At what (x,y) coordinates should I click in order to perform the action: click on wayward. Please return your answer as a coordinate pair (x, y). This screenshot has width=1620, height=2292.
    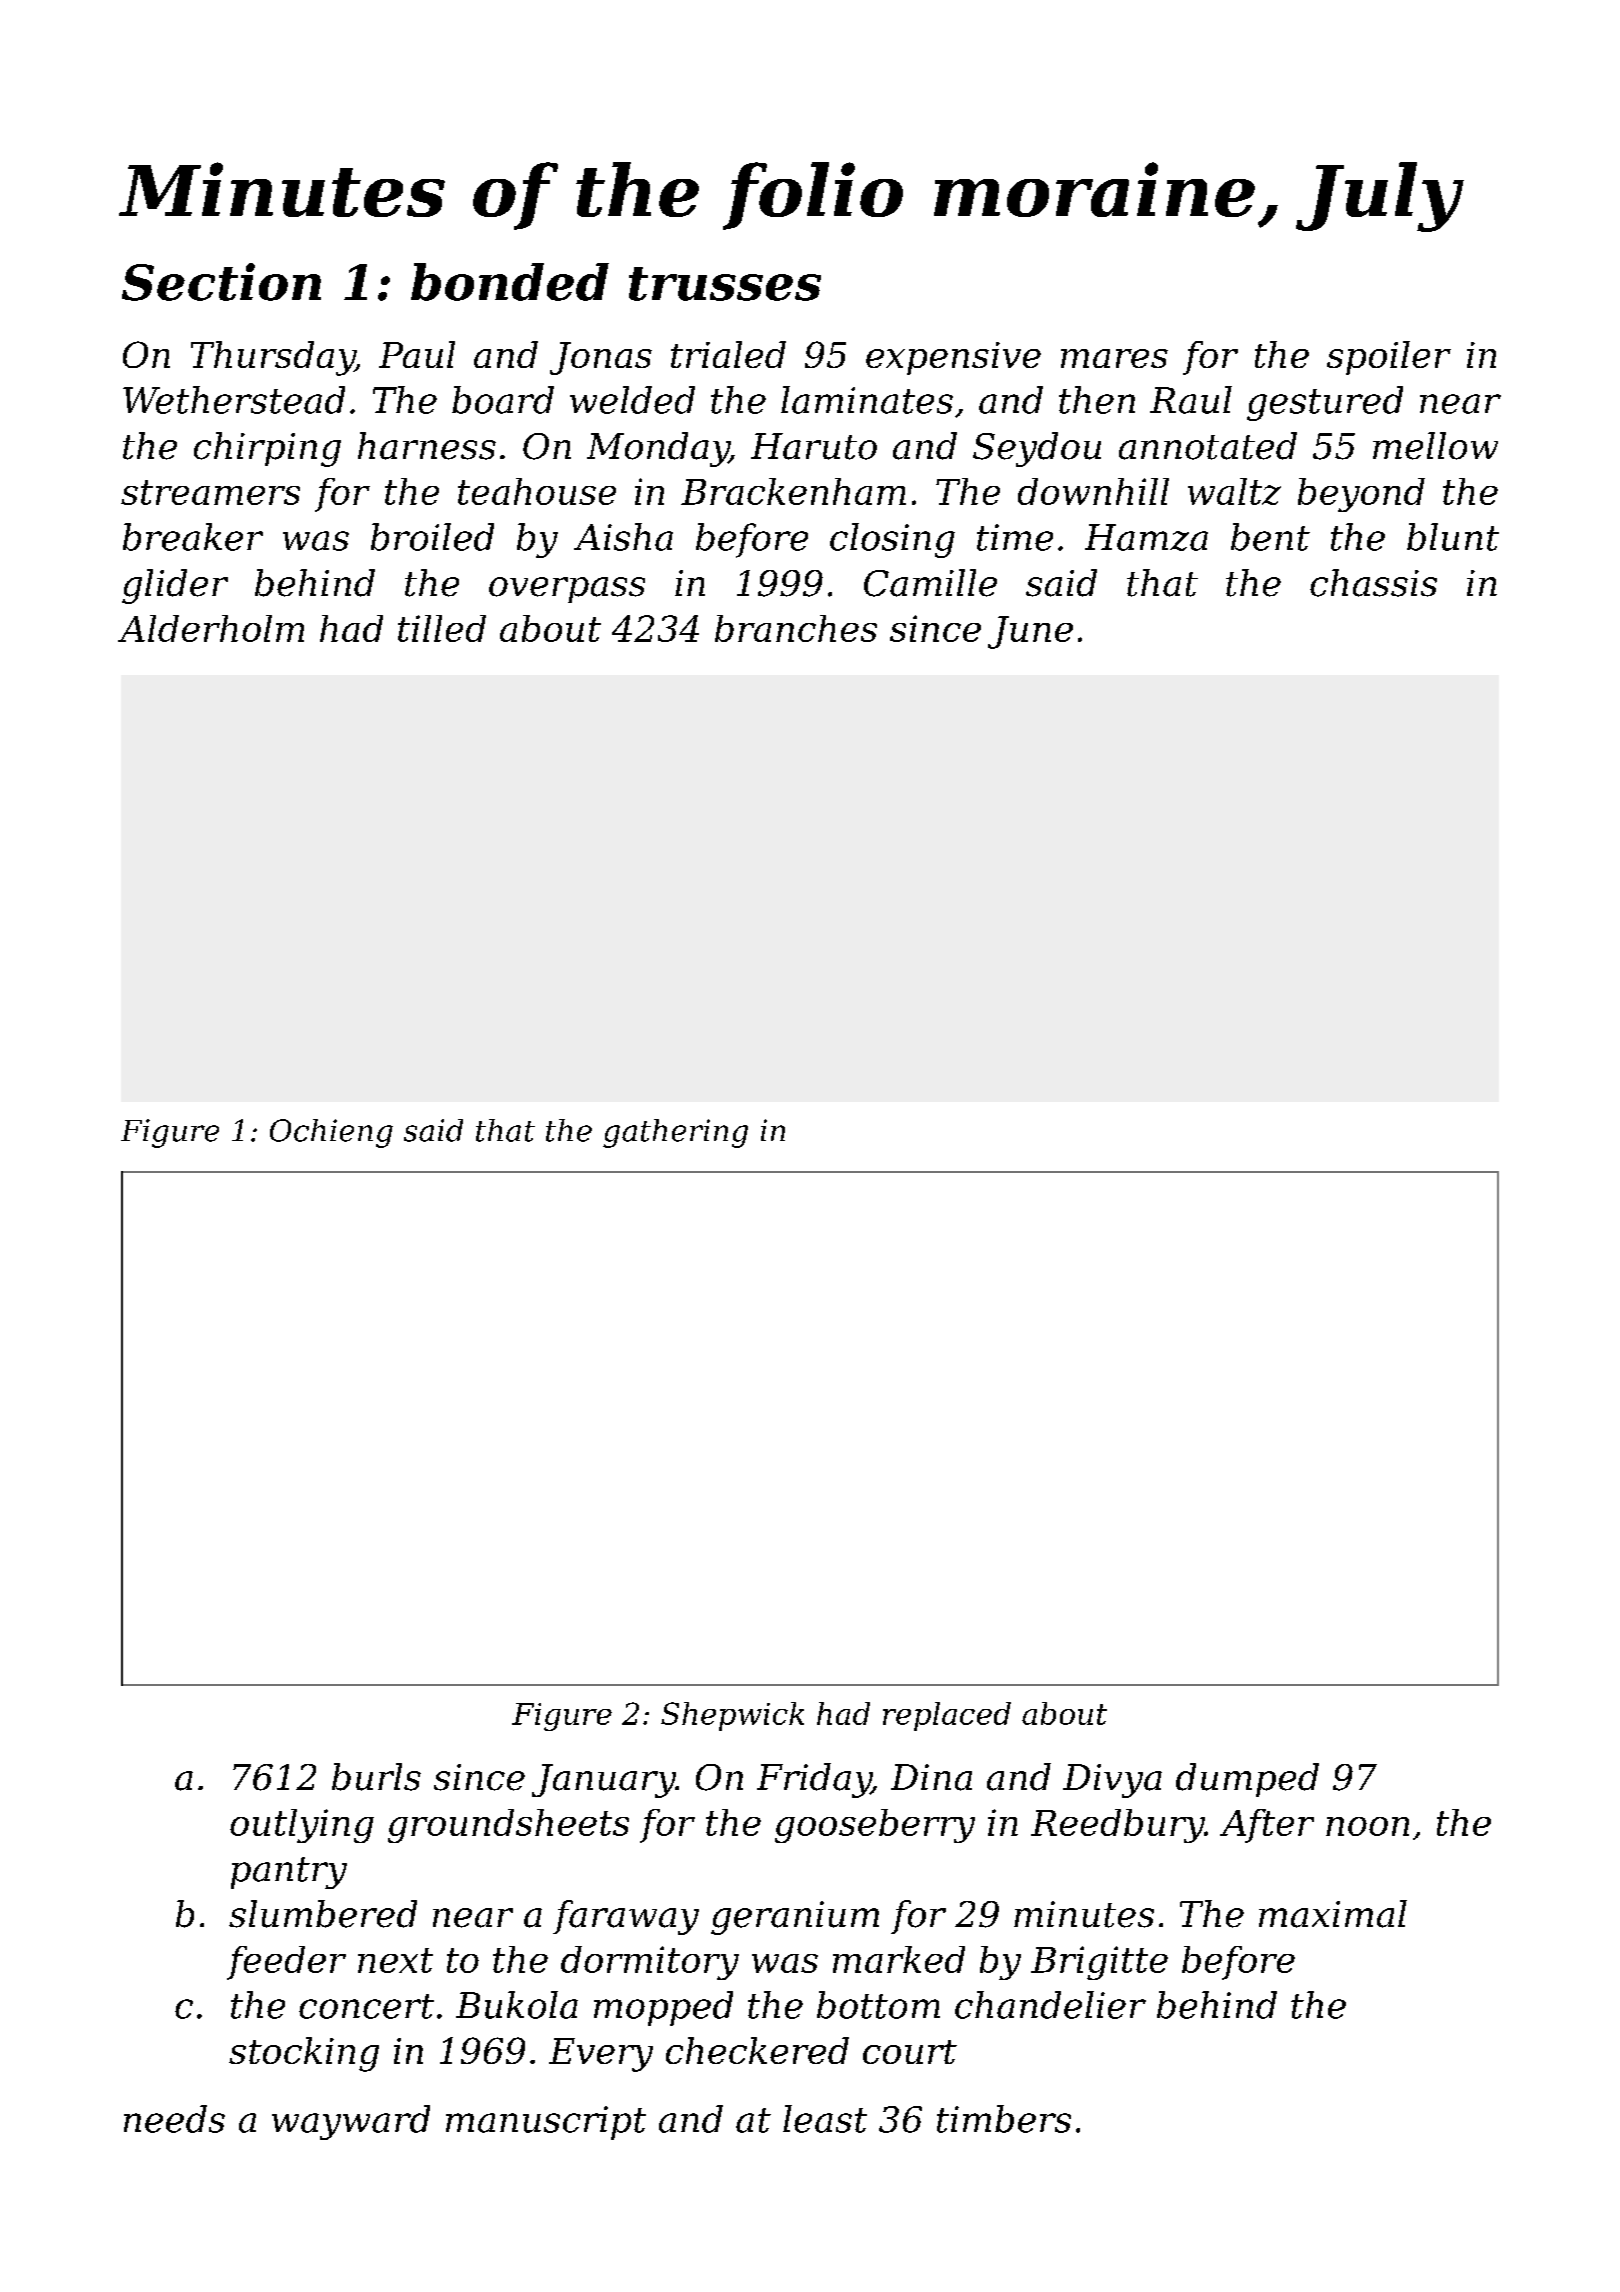
    Looking at the image, I should click on (351, 2122).
